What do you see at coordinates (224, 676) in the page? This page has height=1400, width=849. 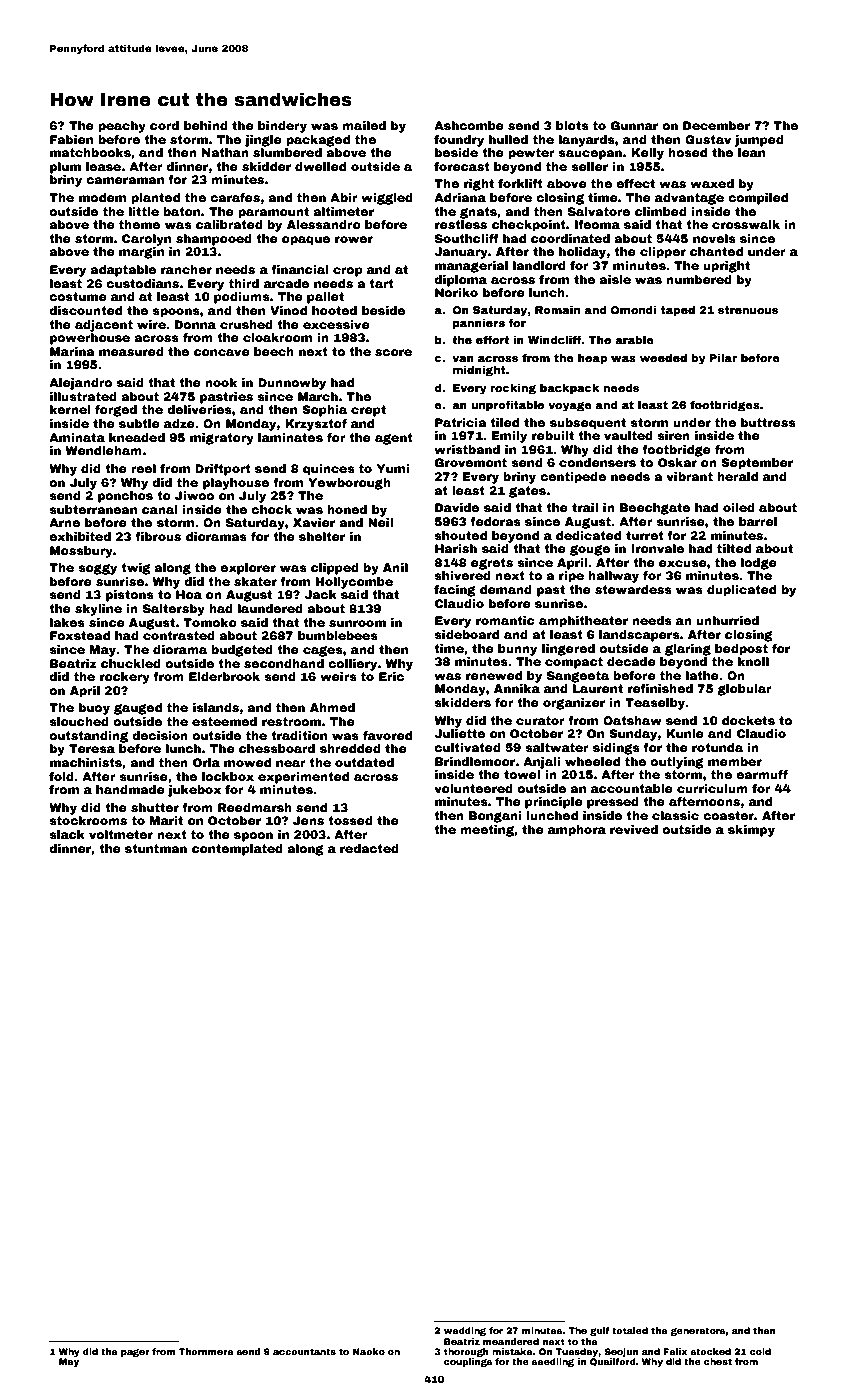 I see `Elderbrook` at bounding box center [224, 676].
